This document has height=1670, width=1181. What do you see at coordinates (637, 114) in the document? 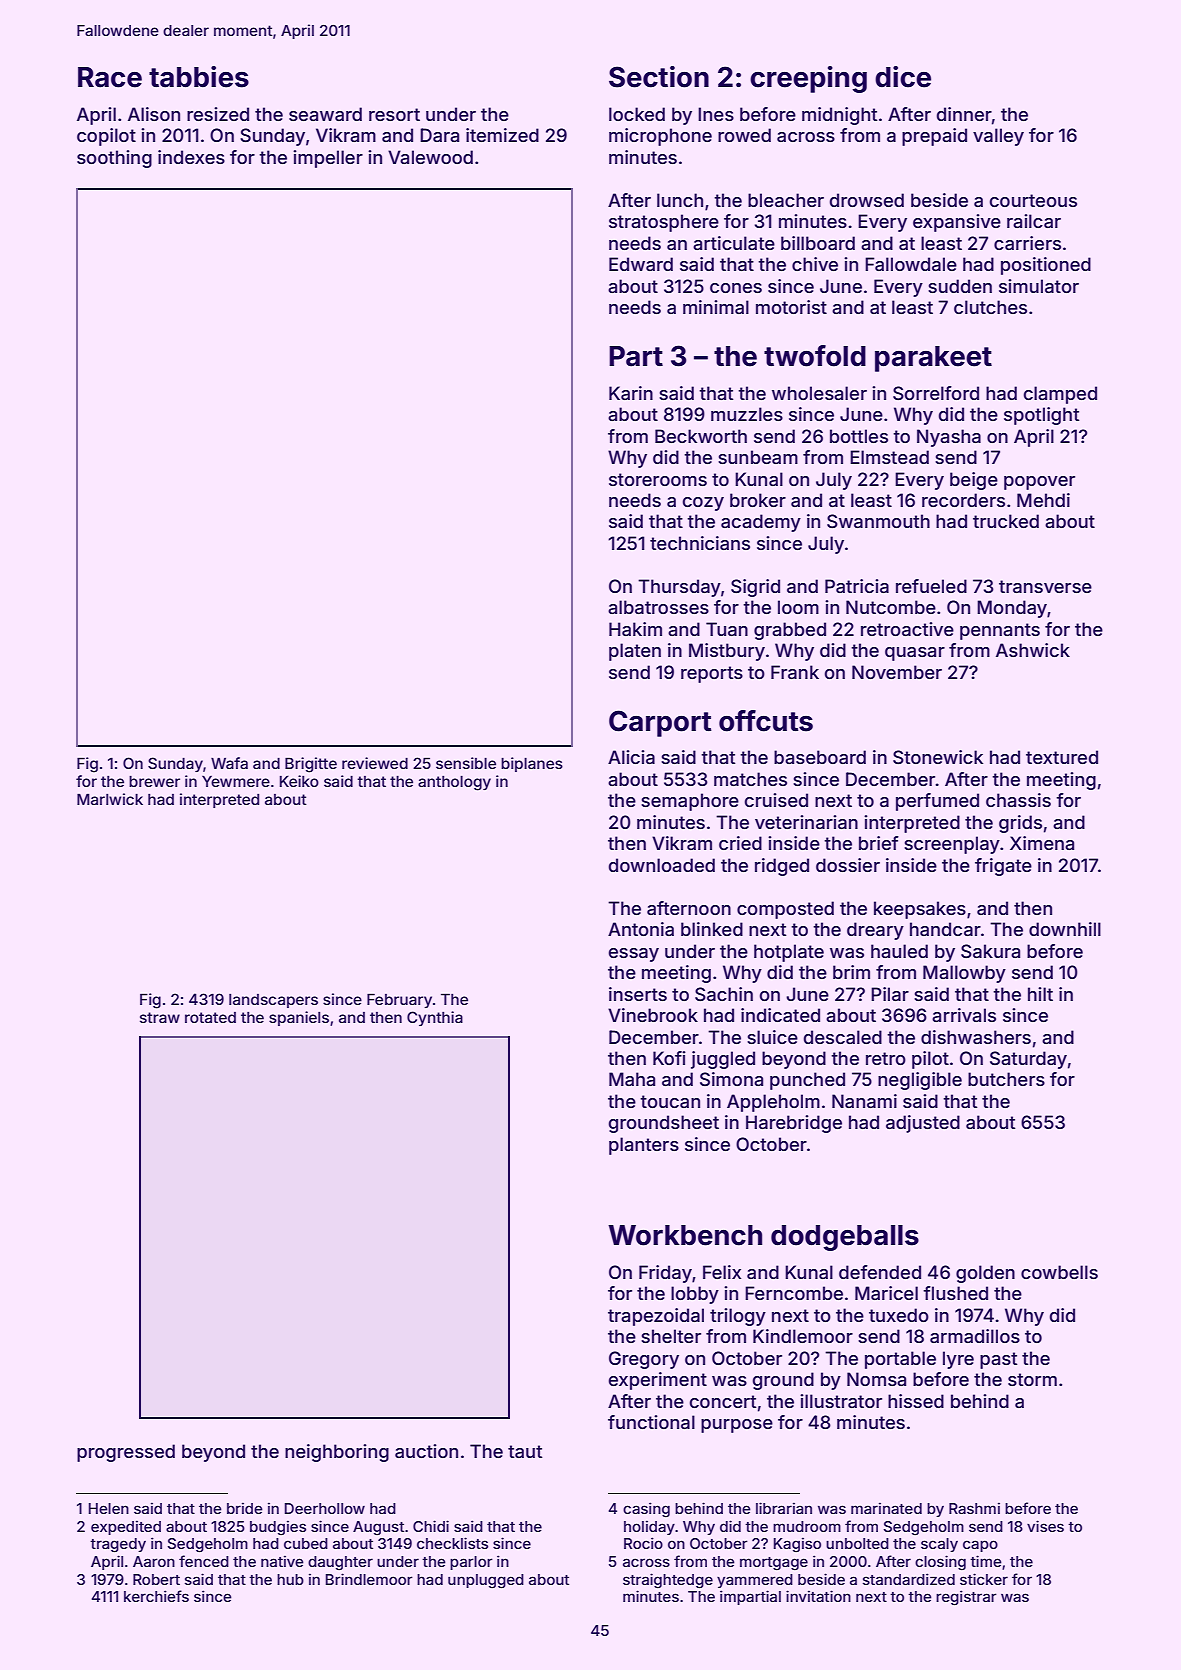
I see `locked` at bounding box center [637, 114].
